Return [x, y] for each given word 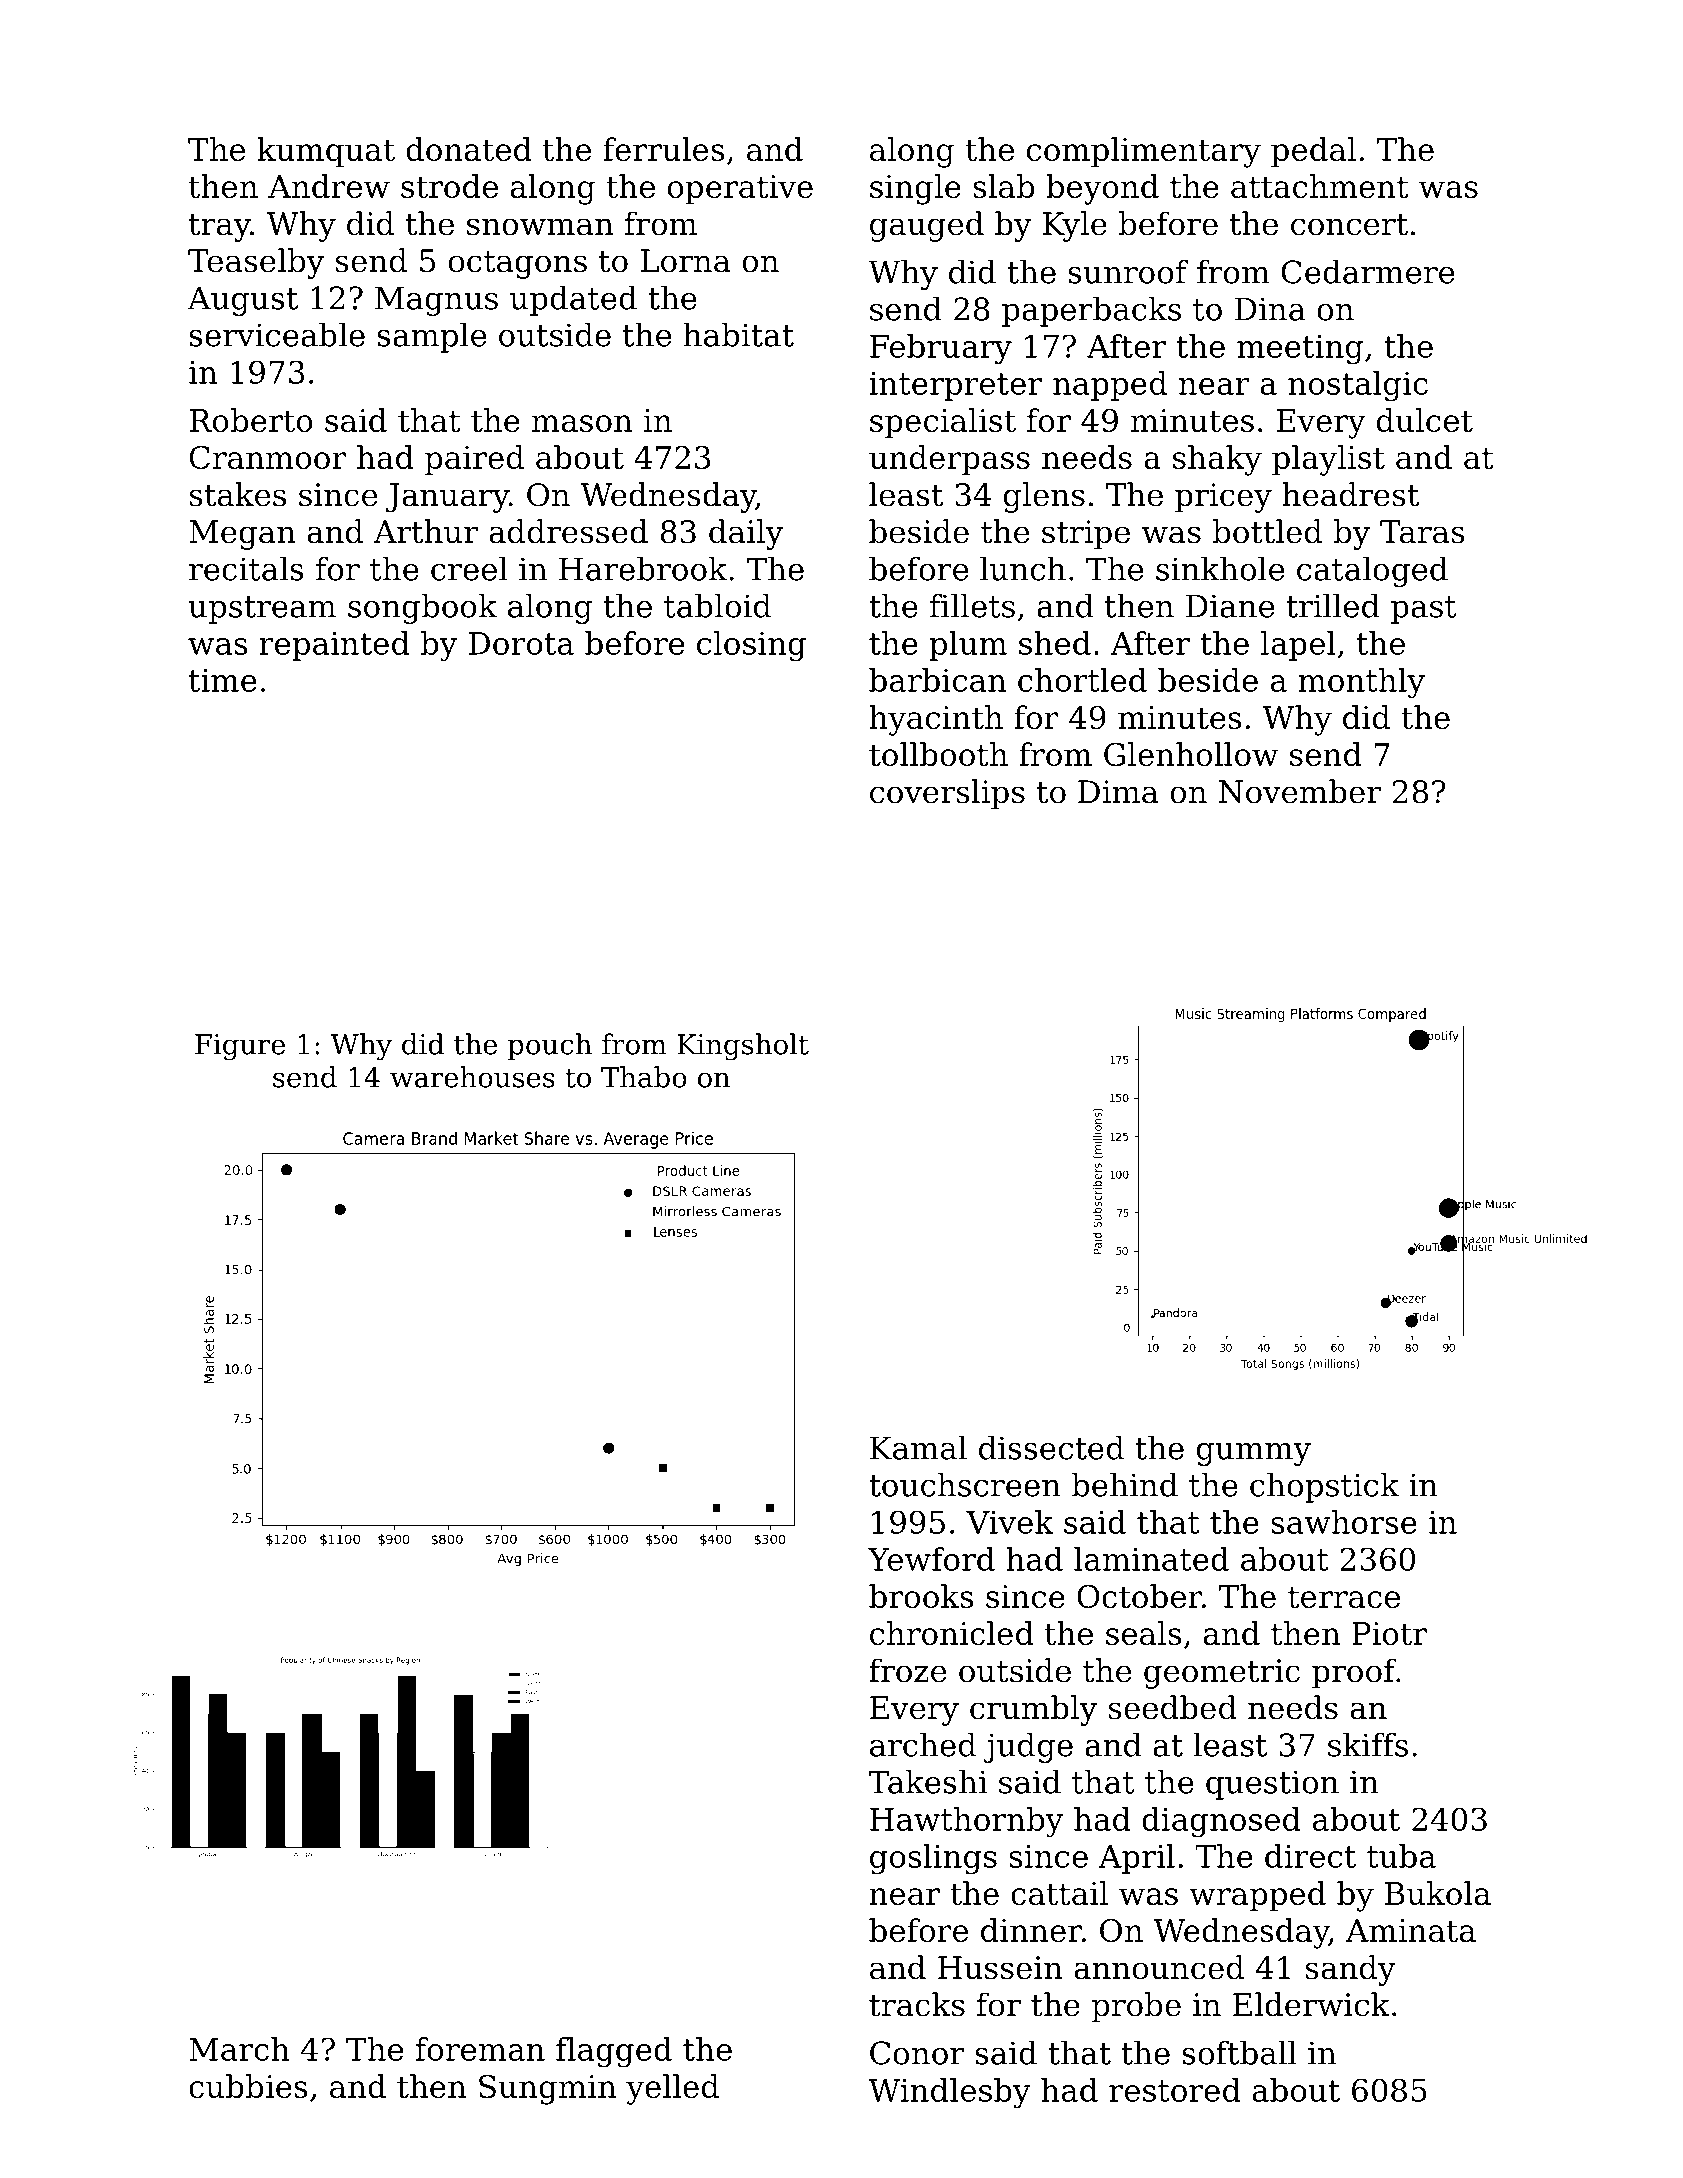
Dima [1118, 792]
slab [1003, 186]
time [223, 680]
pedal [1313, 152]
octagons [518, 265]
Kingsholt [743, 1047]
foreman [480, 2049]
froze [907, 1670]
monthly [1361, 683]
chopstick [1324, 1487]
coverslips [947, 794]
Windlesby [949, 2093]
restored [1175, 2090]
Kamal [918, 1447]
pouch [550, 1046]
